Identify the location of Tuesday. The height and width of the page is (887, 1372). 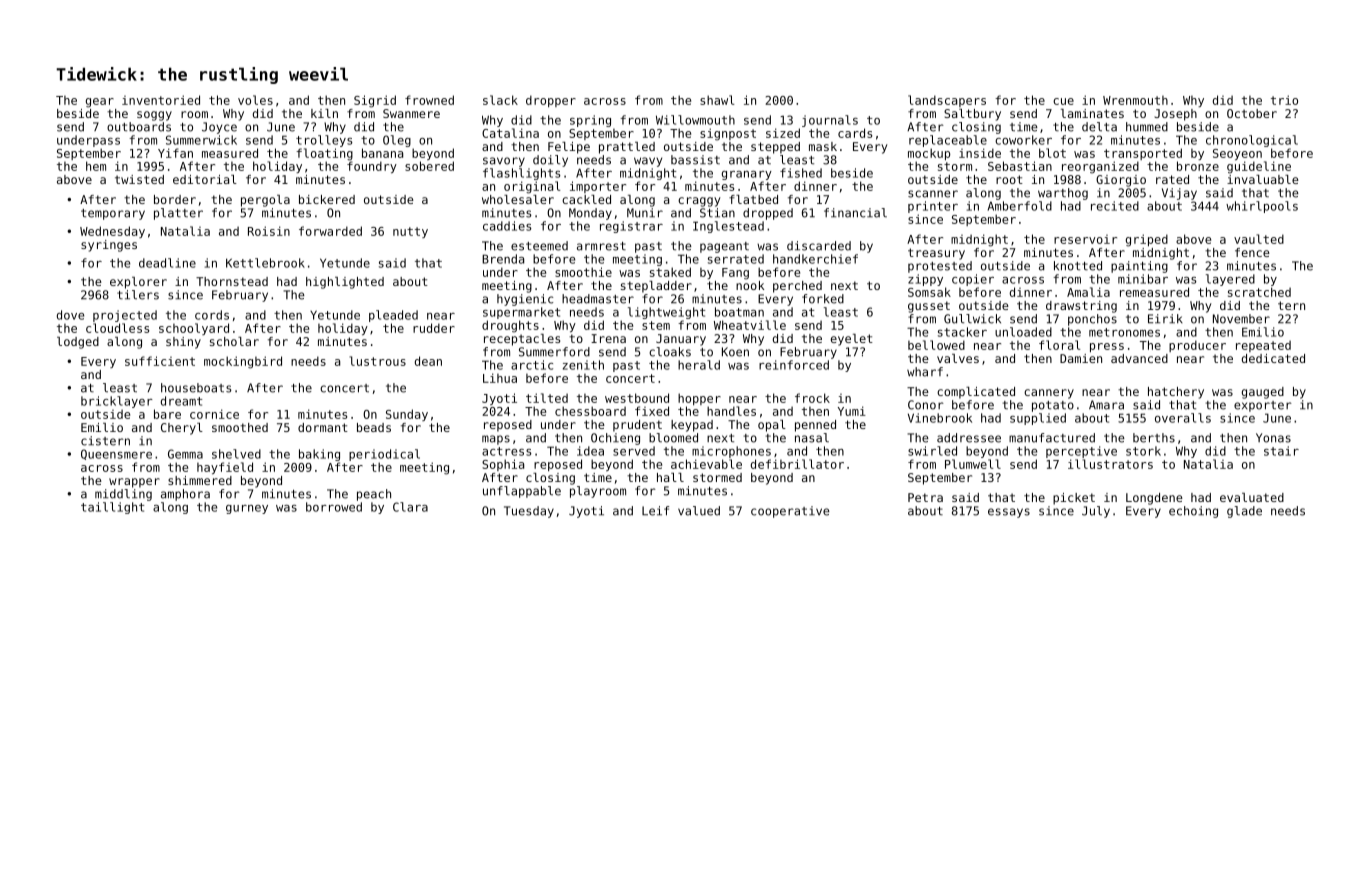
(529, 512).
